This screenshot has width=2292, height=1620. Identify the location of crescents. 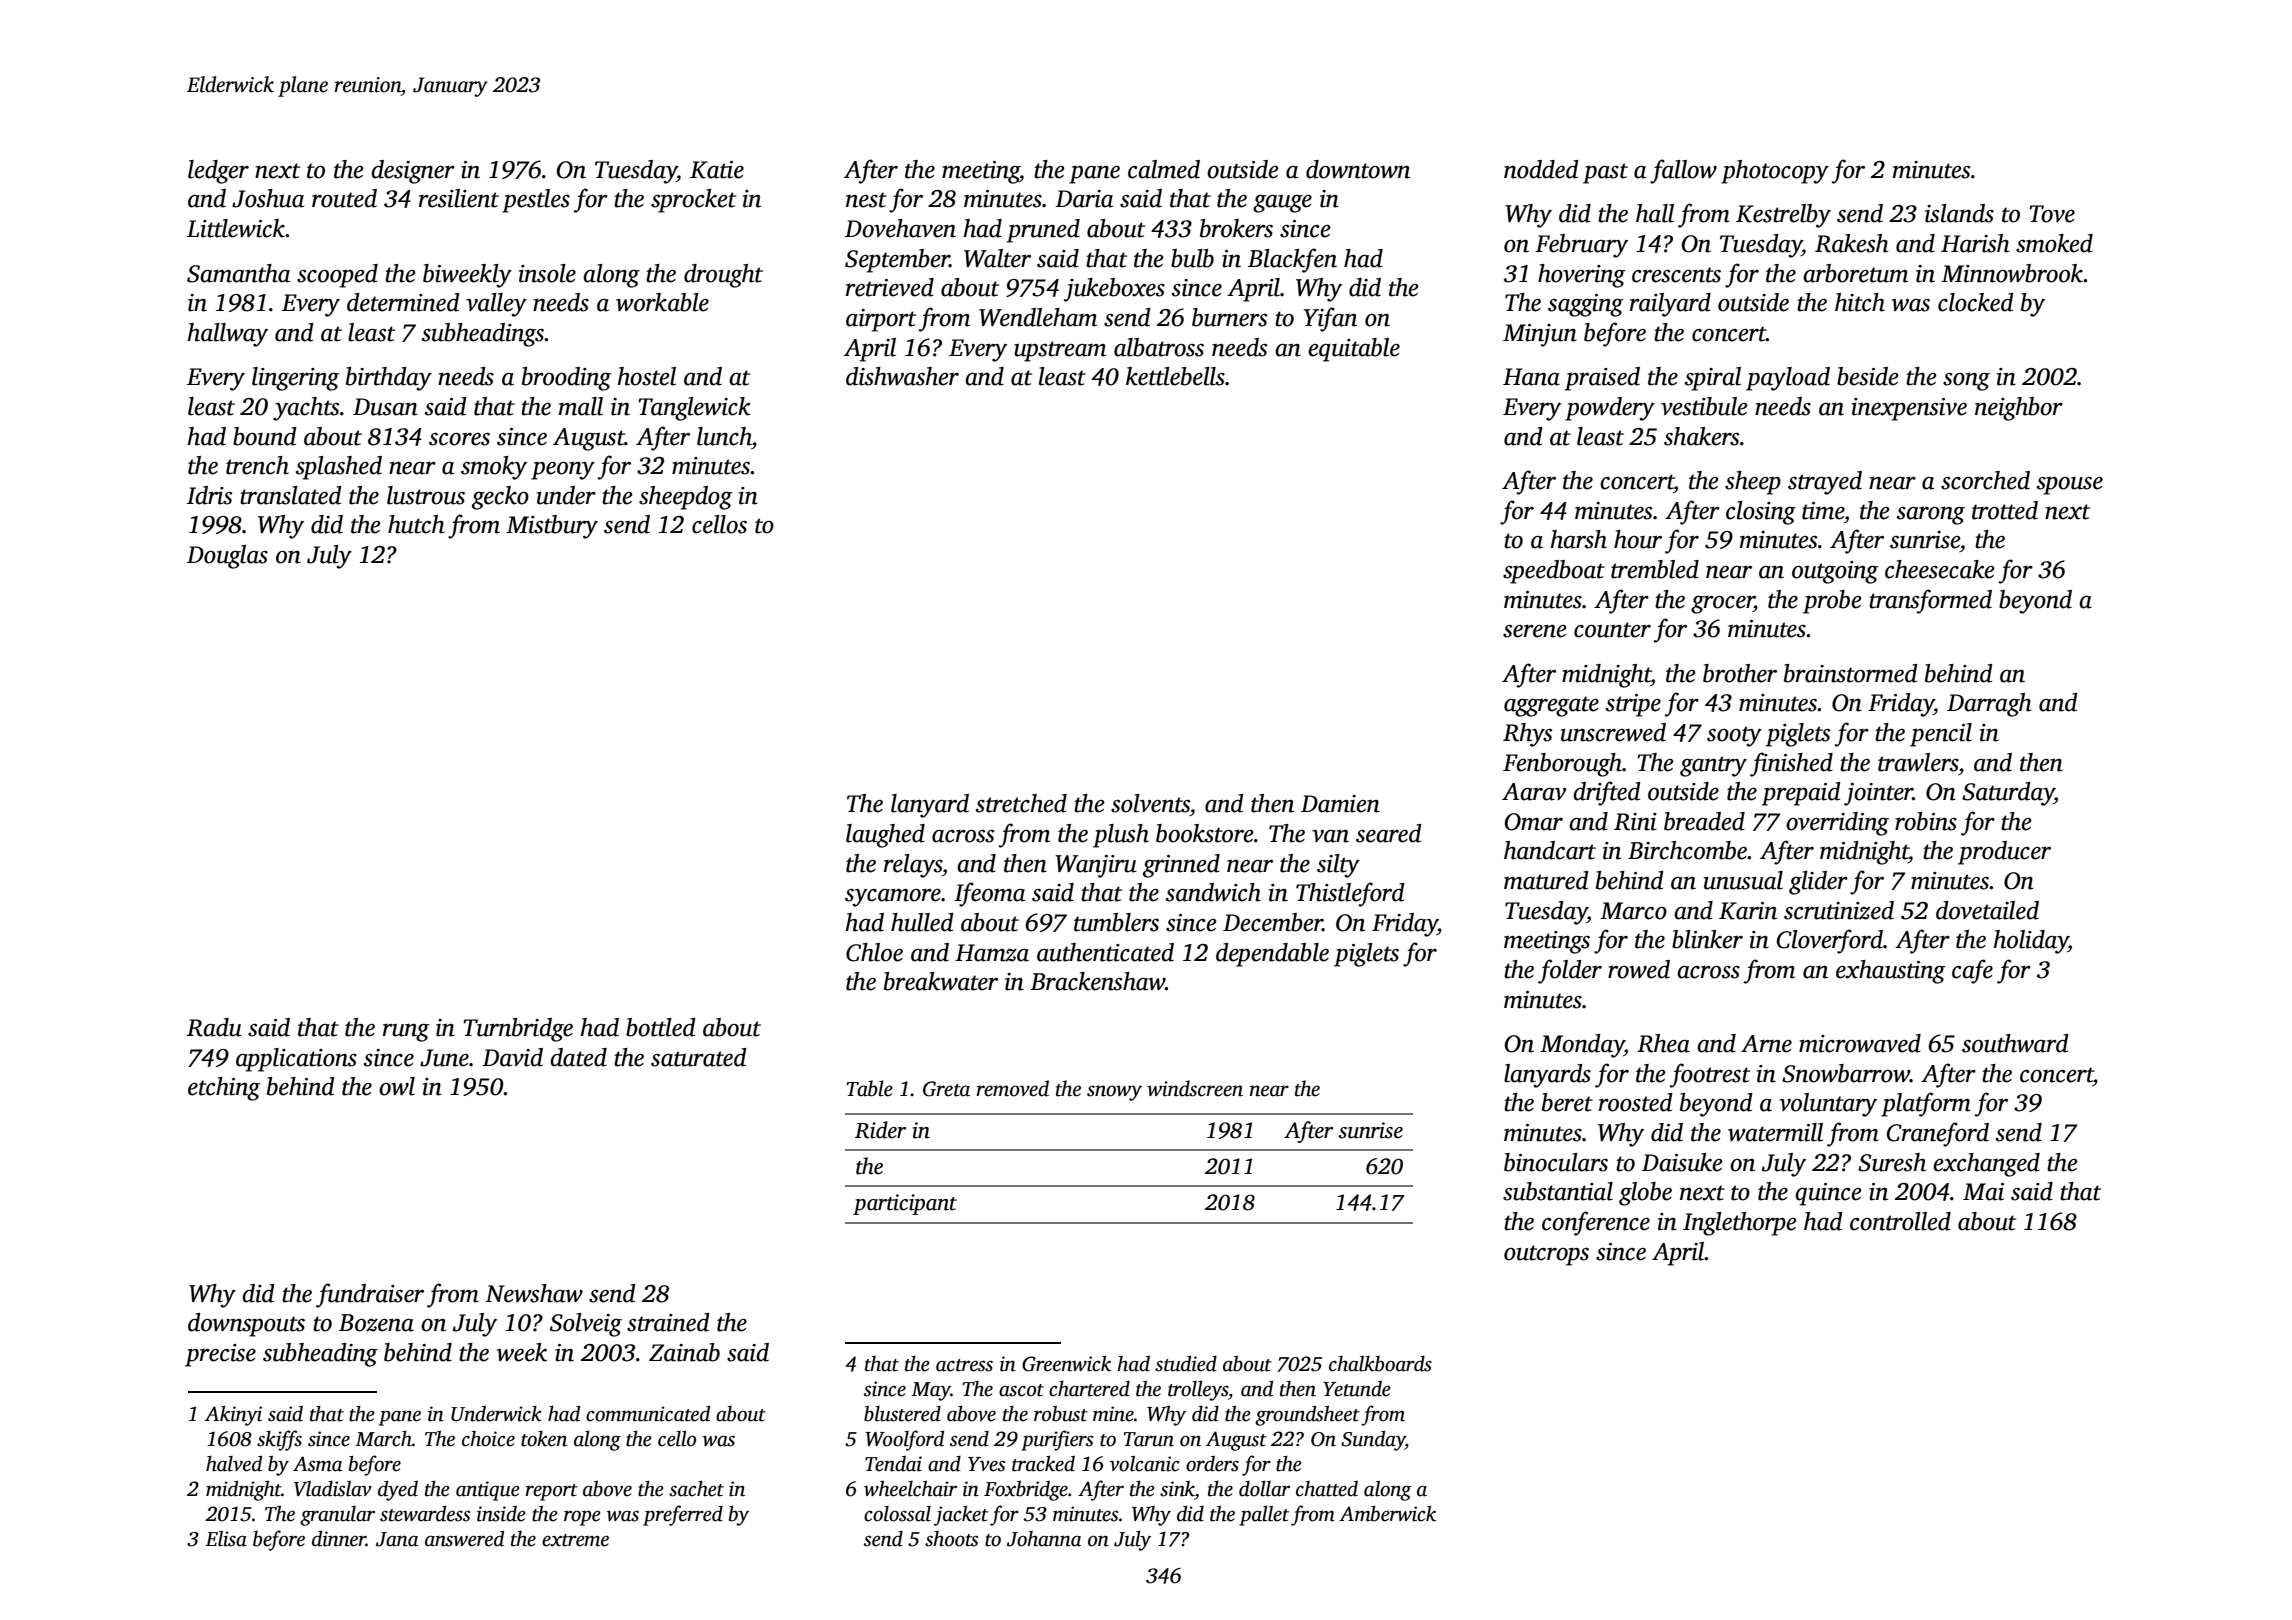
(1676, 275).
